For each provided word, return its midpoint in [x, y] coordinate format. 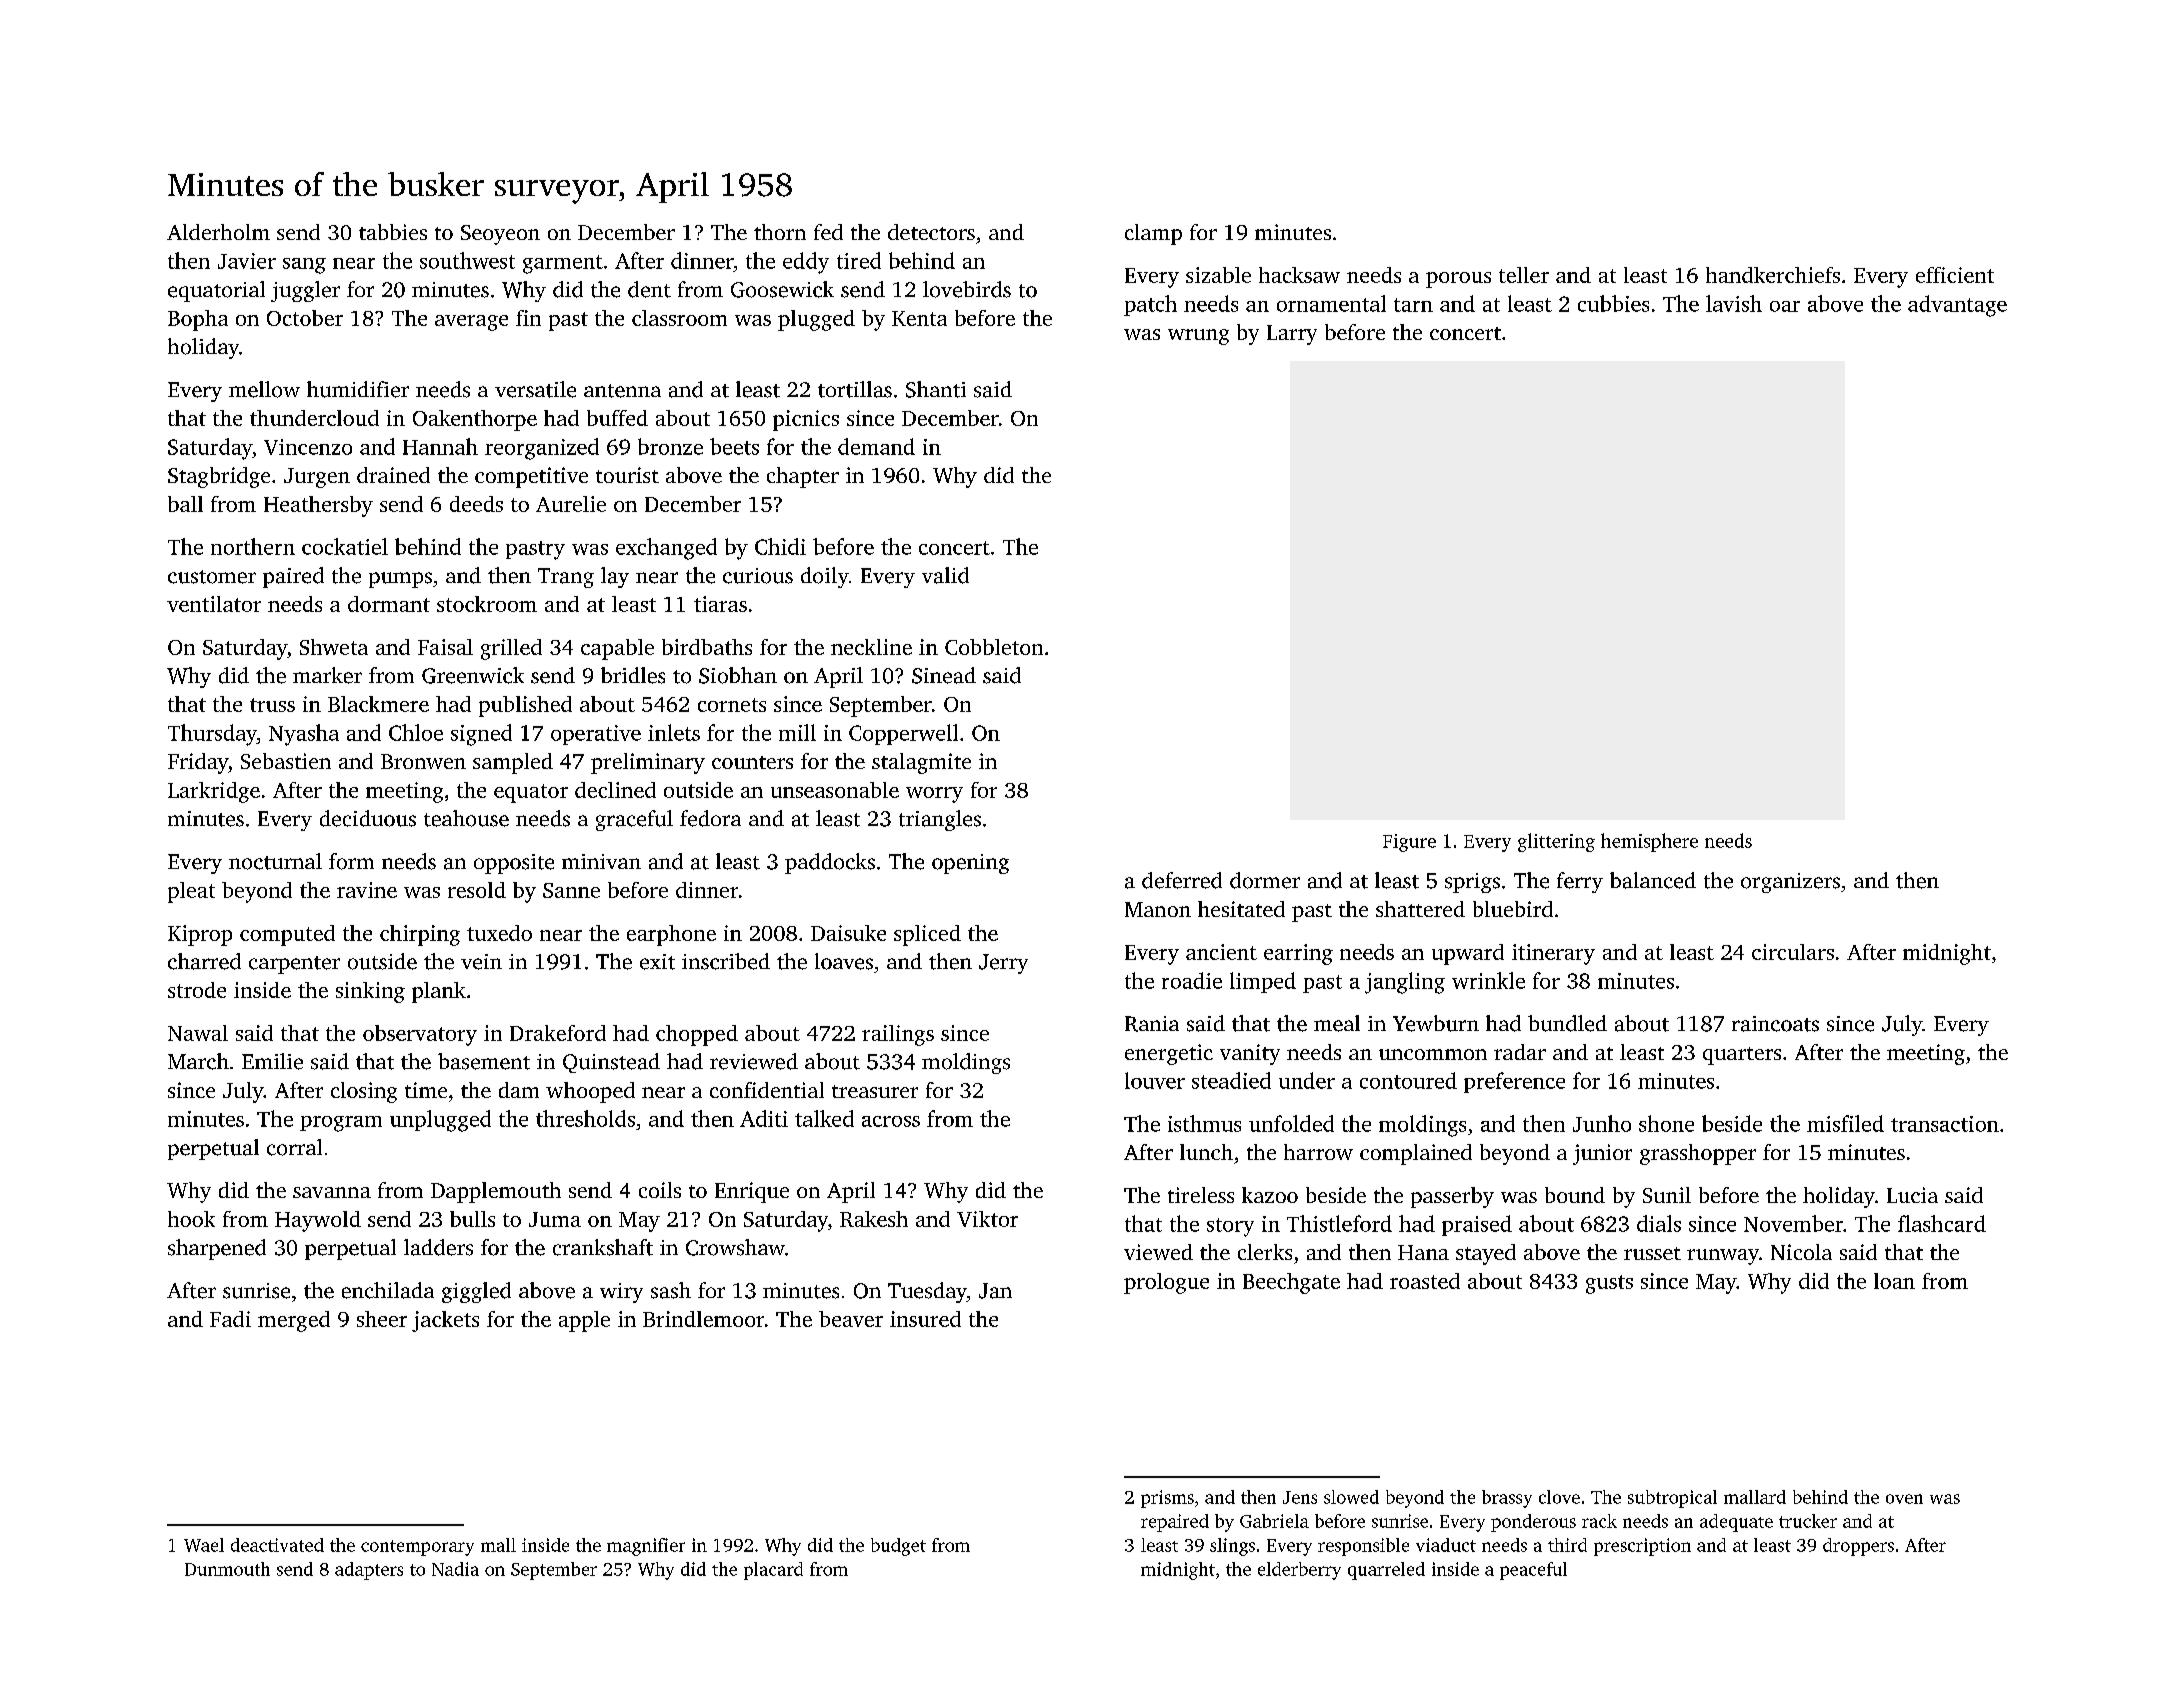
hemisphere [1649, 842]
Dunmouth [227, 1569]
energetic [1169, 1054]
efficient [1955, 275]
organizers [1790, 883]
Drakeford [558, 1033]
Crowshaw [735, 1247]
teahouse [466, 818]
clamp [1153, 234]
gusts [1609, 1284]
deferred [1182, 880]
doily [825, 577]
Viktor [987, 1219]
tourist [627, 475]
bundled [1567, 1023]
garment [563, 264]
